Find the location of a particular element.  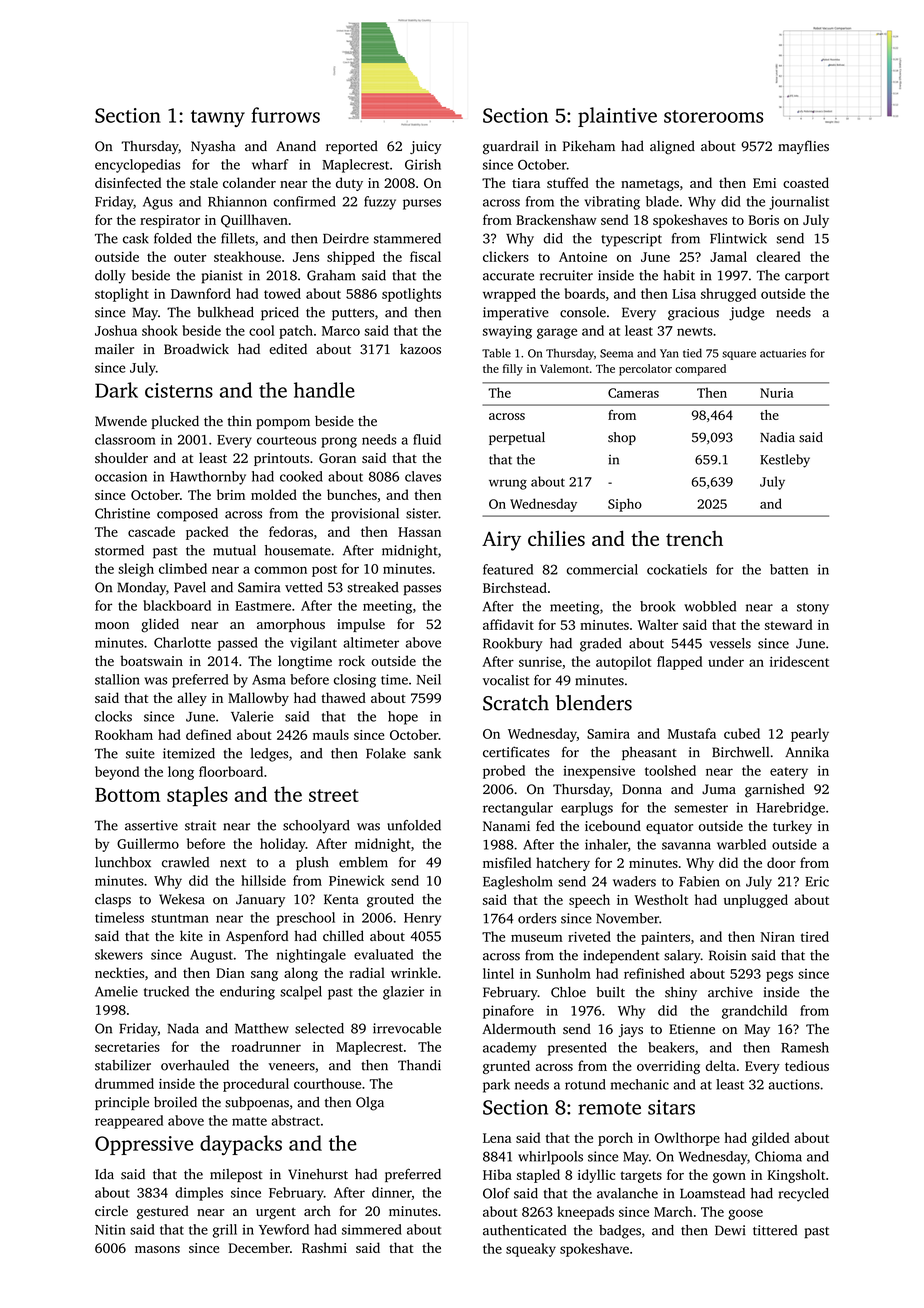

console is located at coordinates (583, 312).
